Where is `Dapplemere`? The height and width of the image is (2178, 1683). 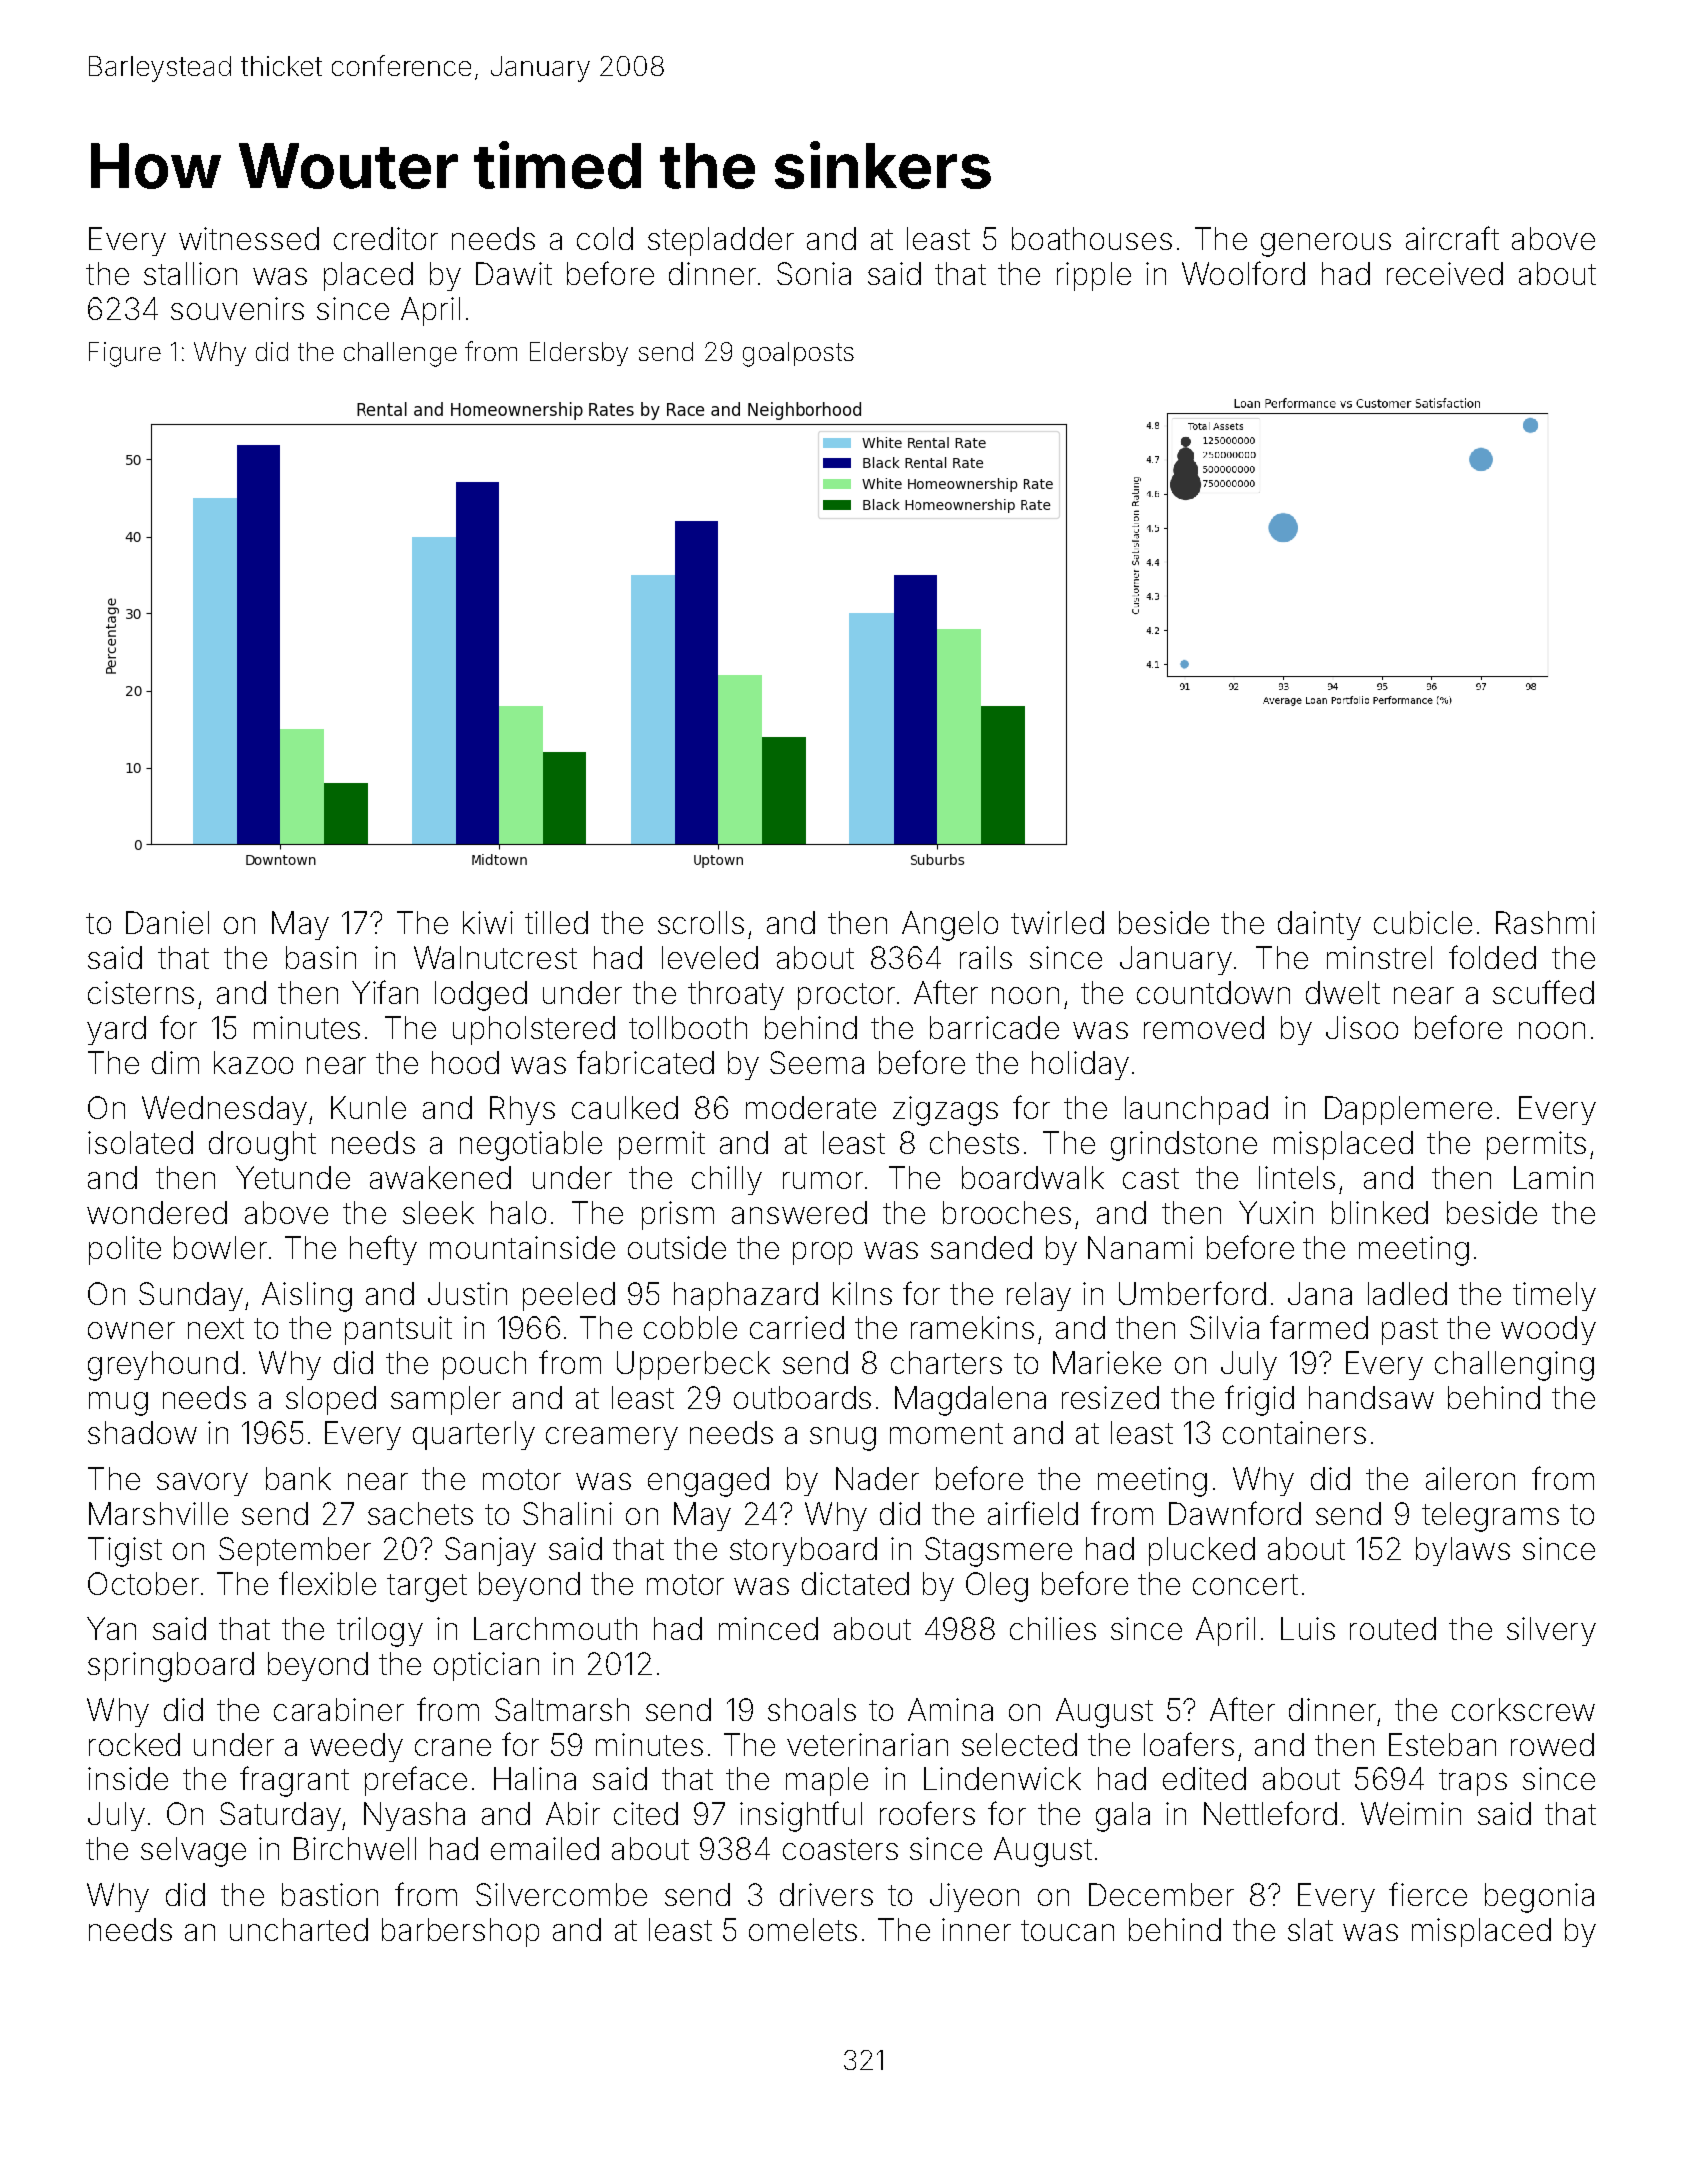 Dapplemere is located at coordinates (1408, 1110).
